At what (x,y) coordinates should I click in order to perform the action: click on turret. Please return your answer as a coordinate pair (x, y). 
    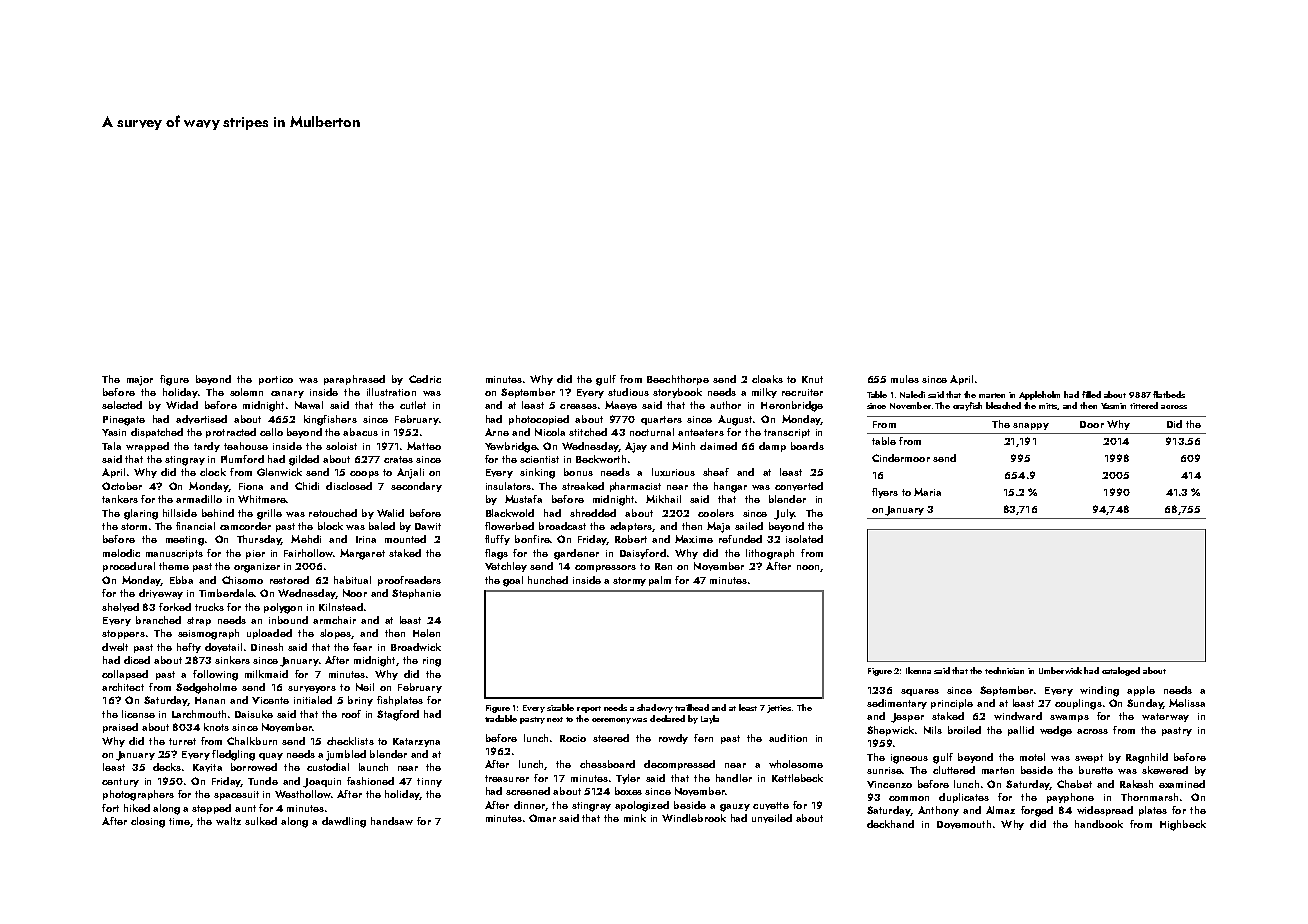
    Looking at the image, I should click on (182, 741).
